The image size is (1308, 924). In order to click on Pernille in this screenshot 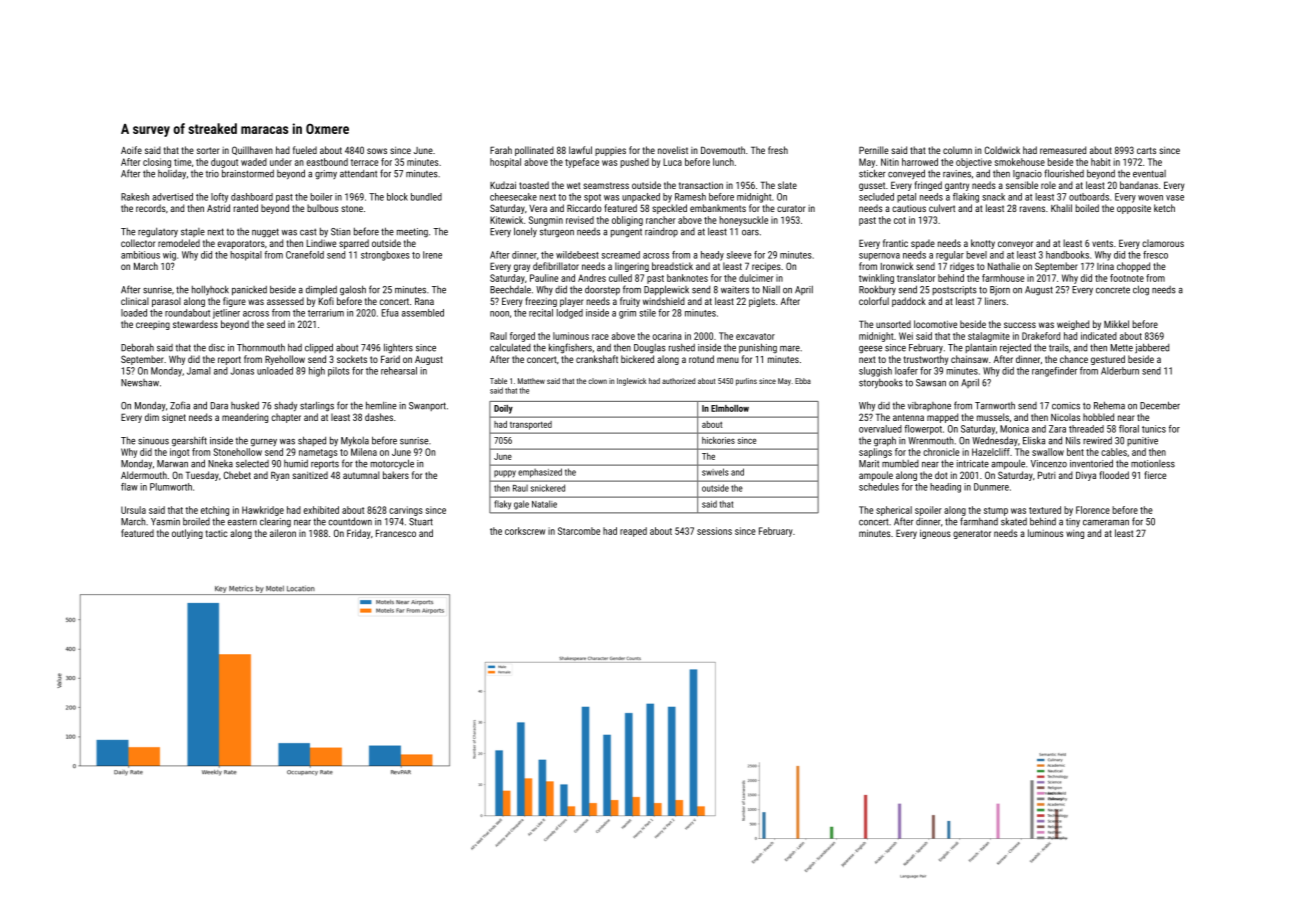, I will do `click(874, 150)`.
